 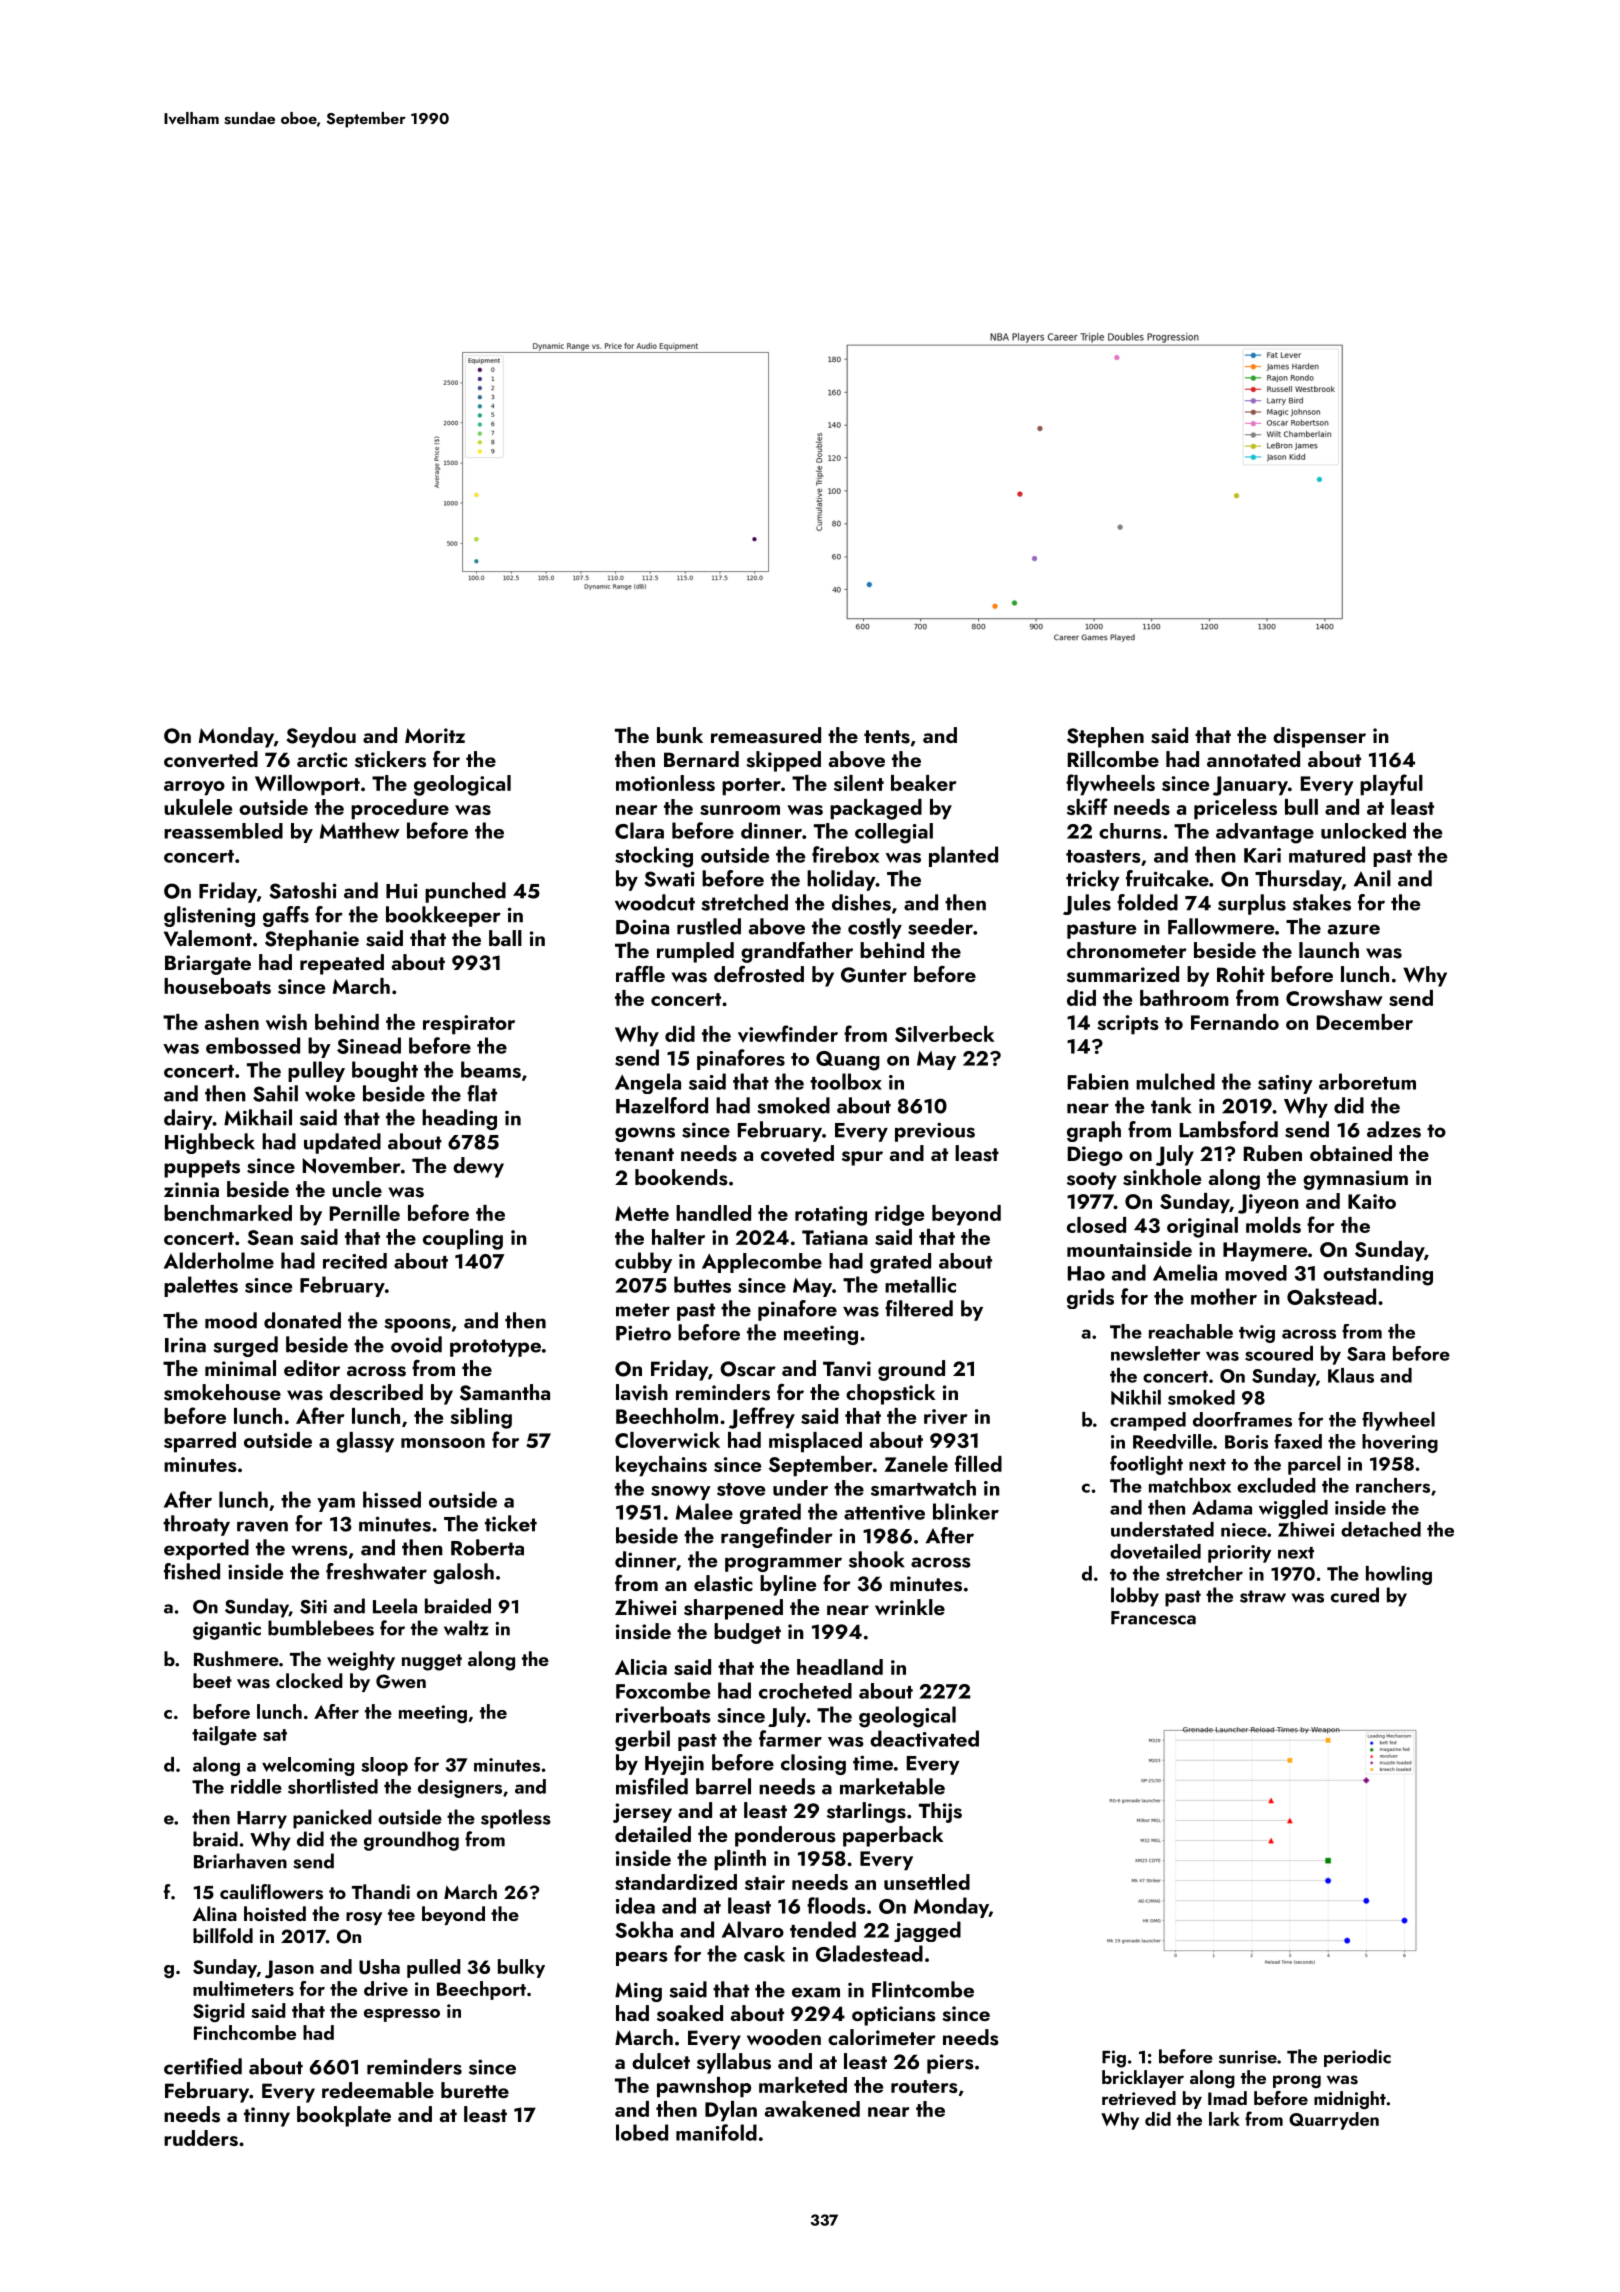 I want to click on benchmarked, so click(x=228, y=1213).
